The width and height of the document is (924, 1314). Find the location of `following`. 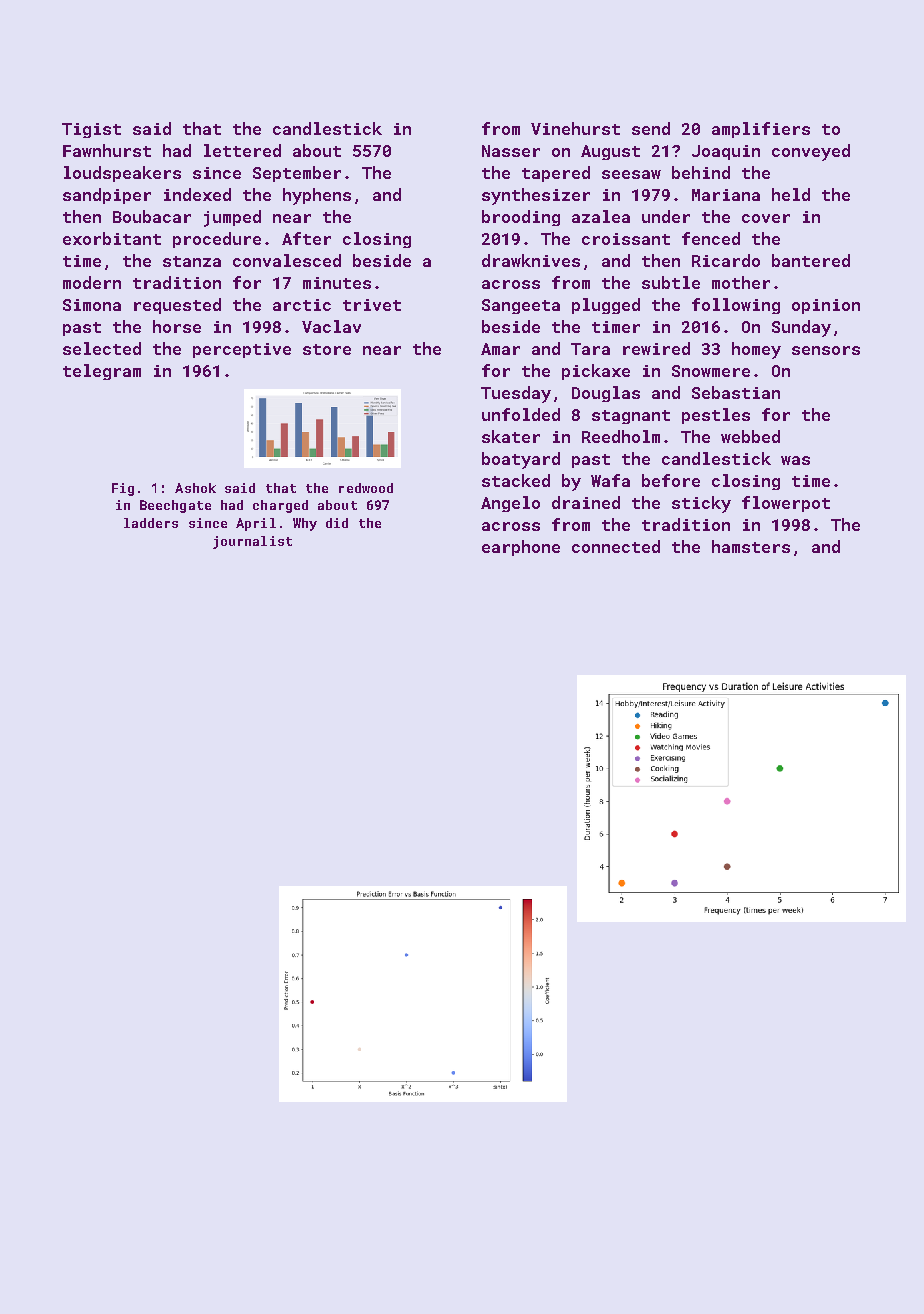

following is located at coordinates (736, 306).
